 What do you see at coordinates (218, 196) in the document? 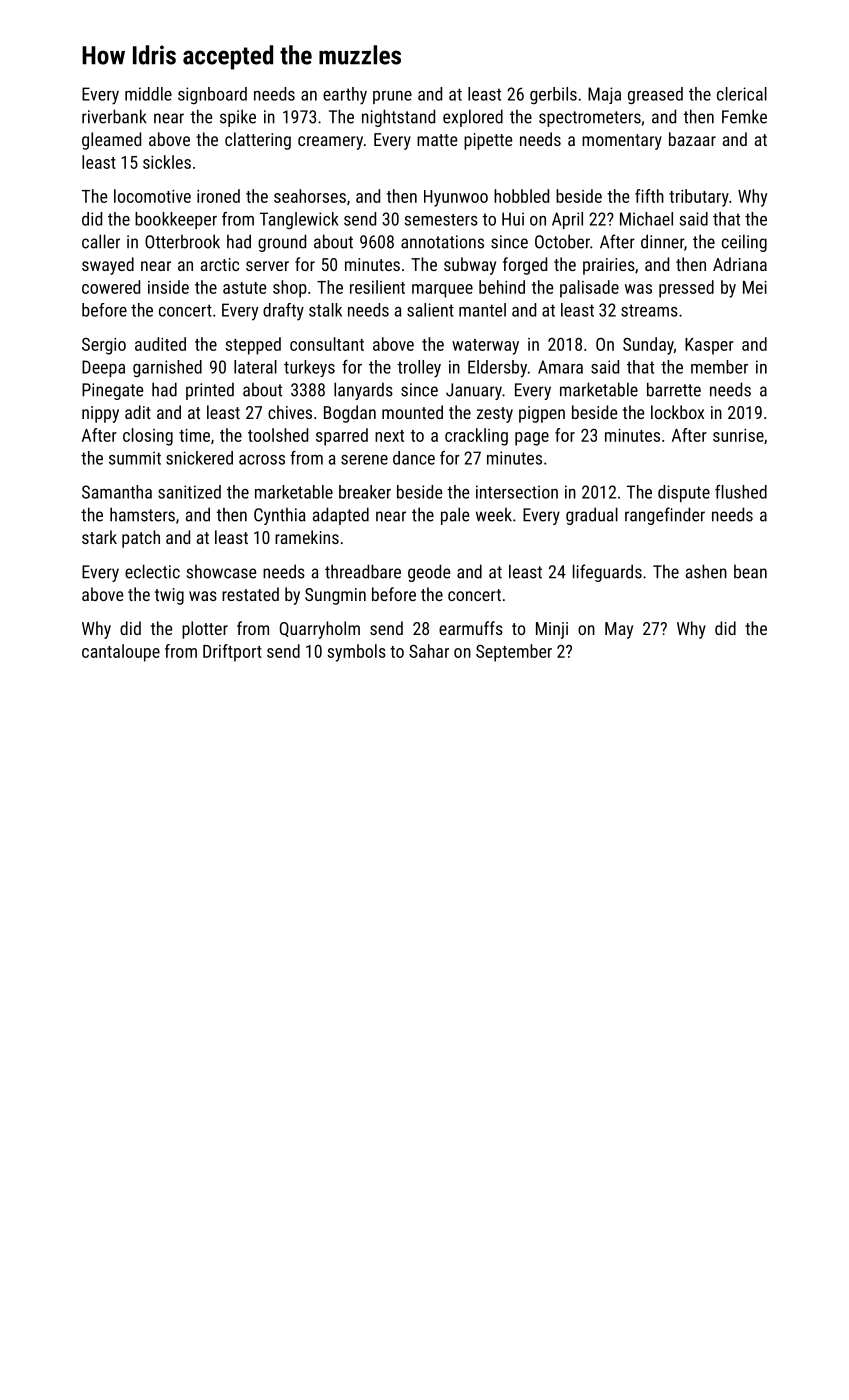
I see `ironed` at bounding box center [218, 196].
